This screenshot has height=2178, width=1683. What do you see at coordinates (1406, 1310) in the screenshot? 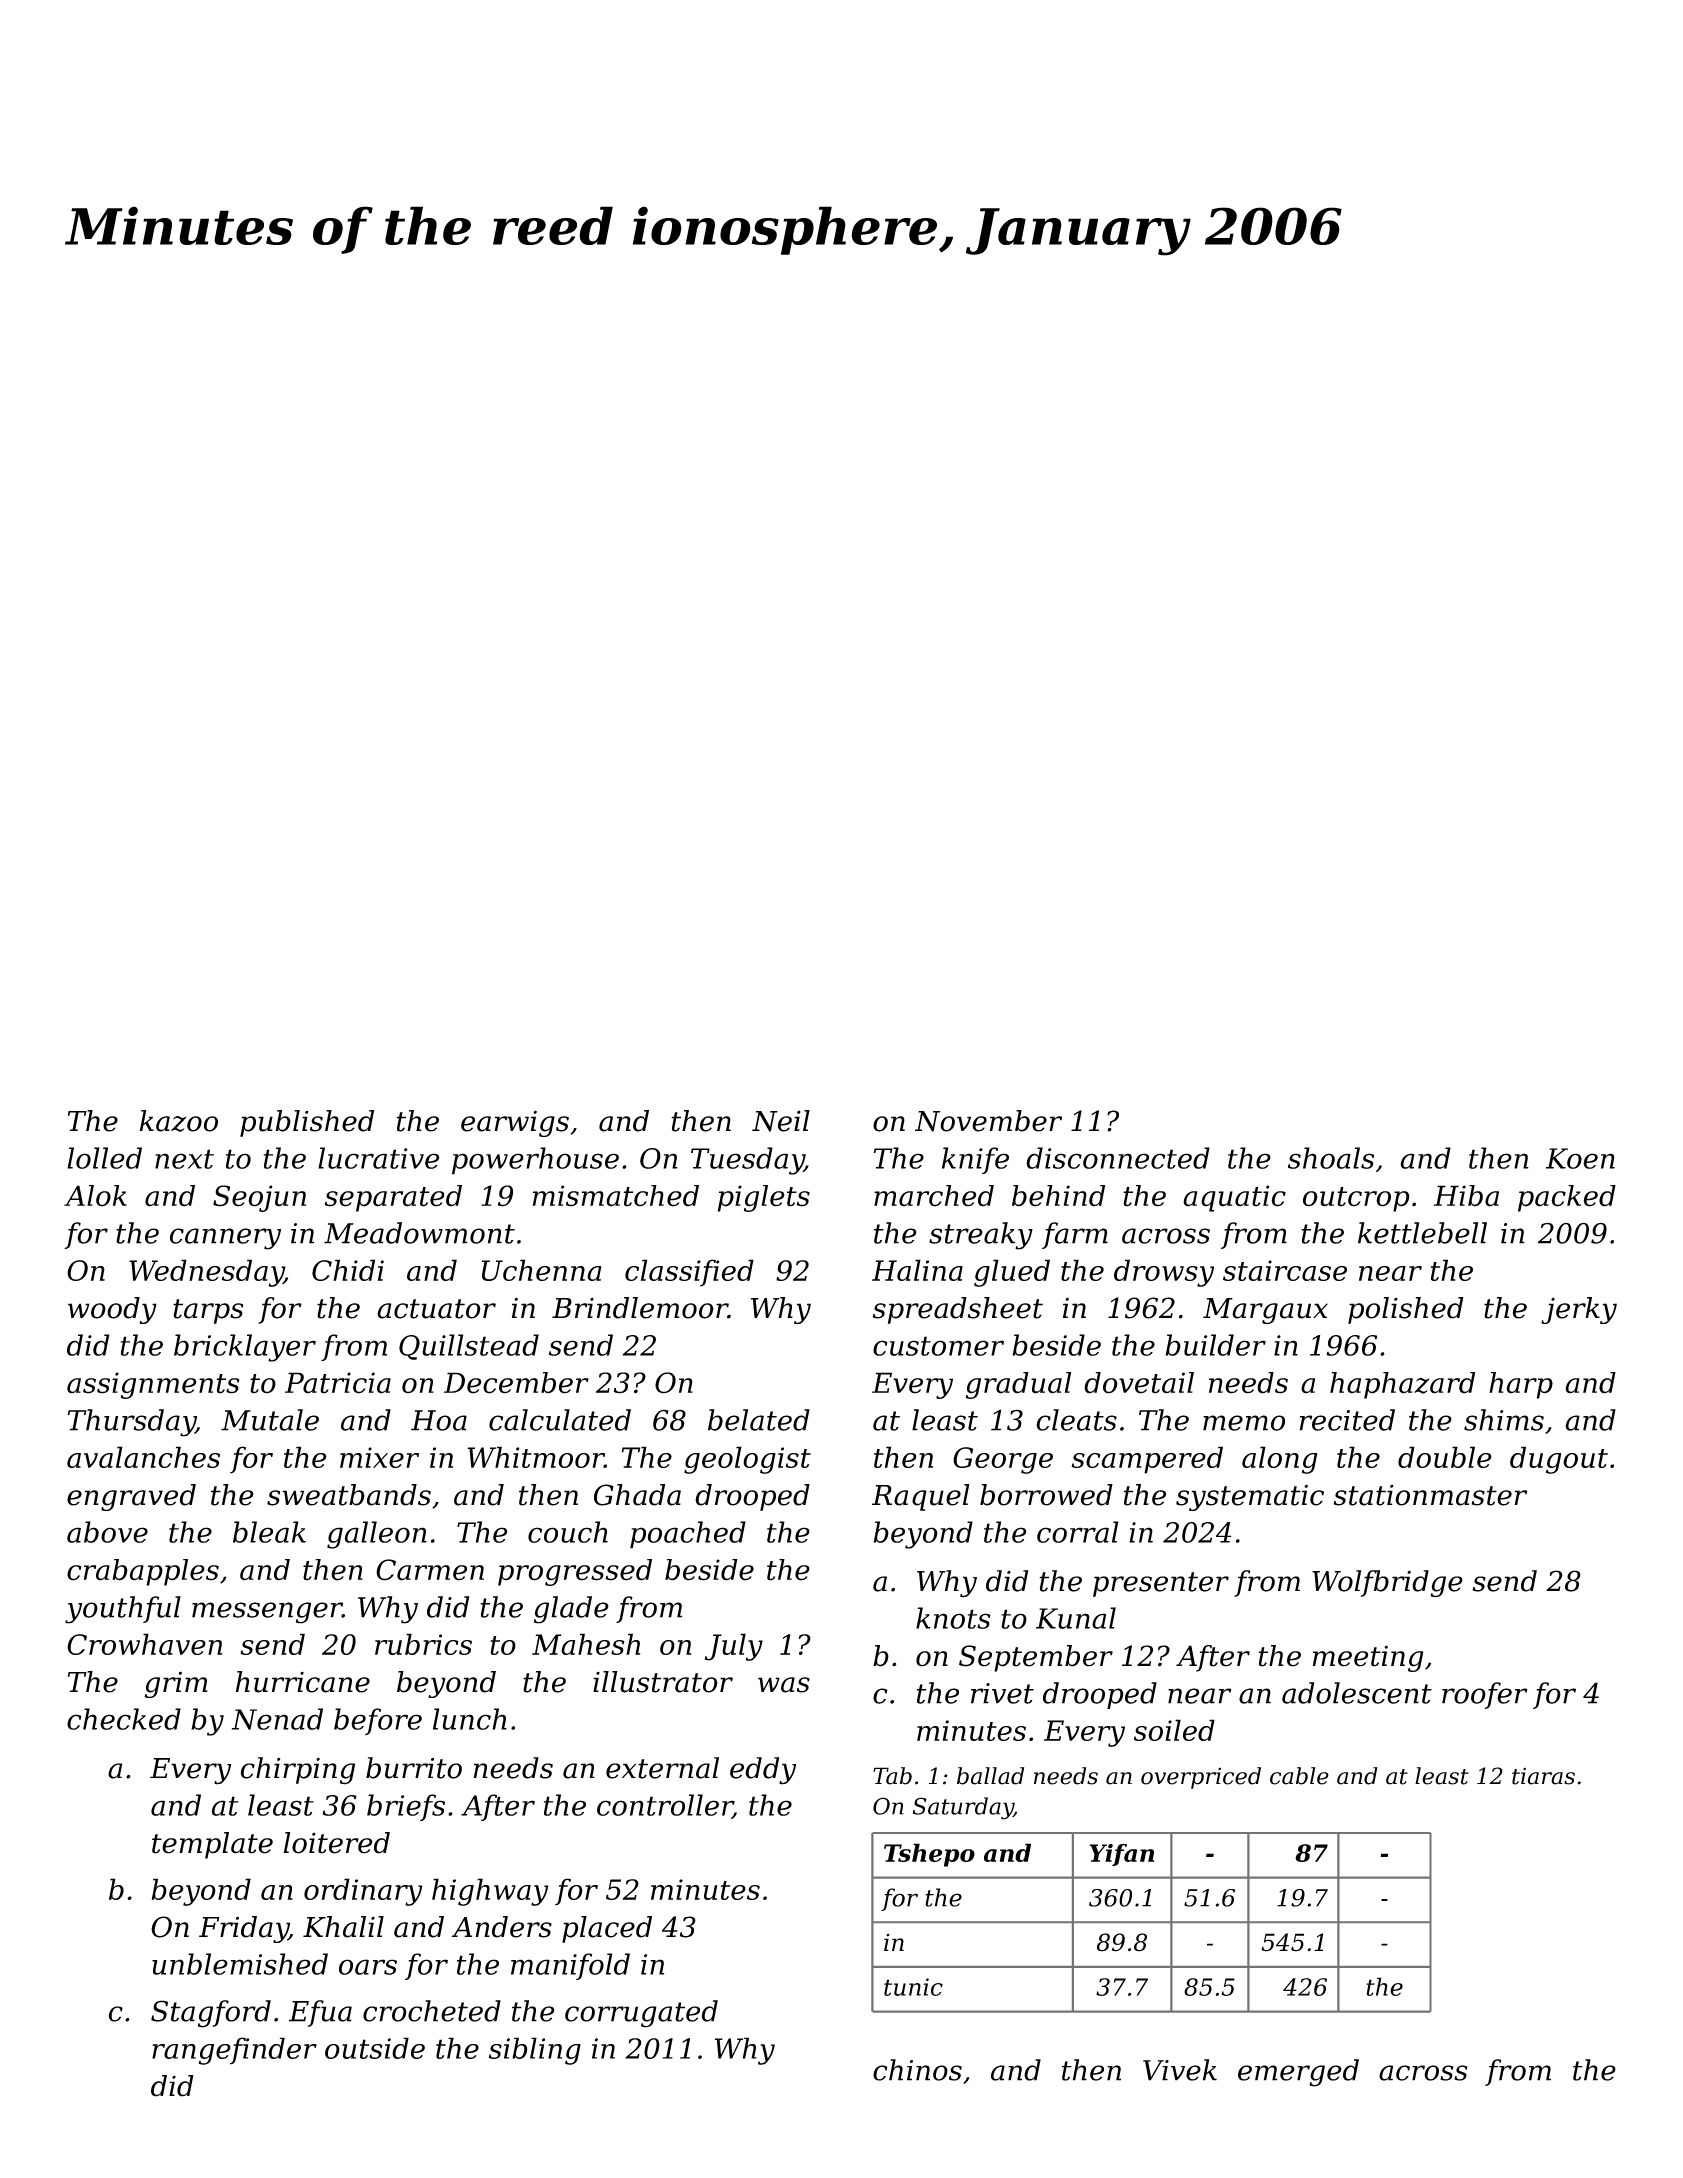
I see `polished` at bounding box center [1406, 1310].
